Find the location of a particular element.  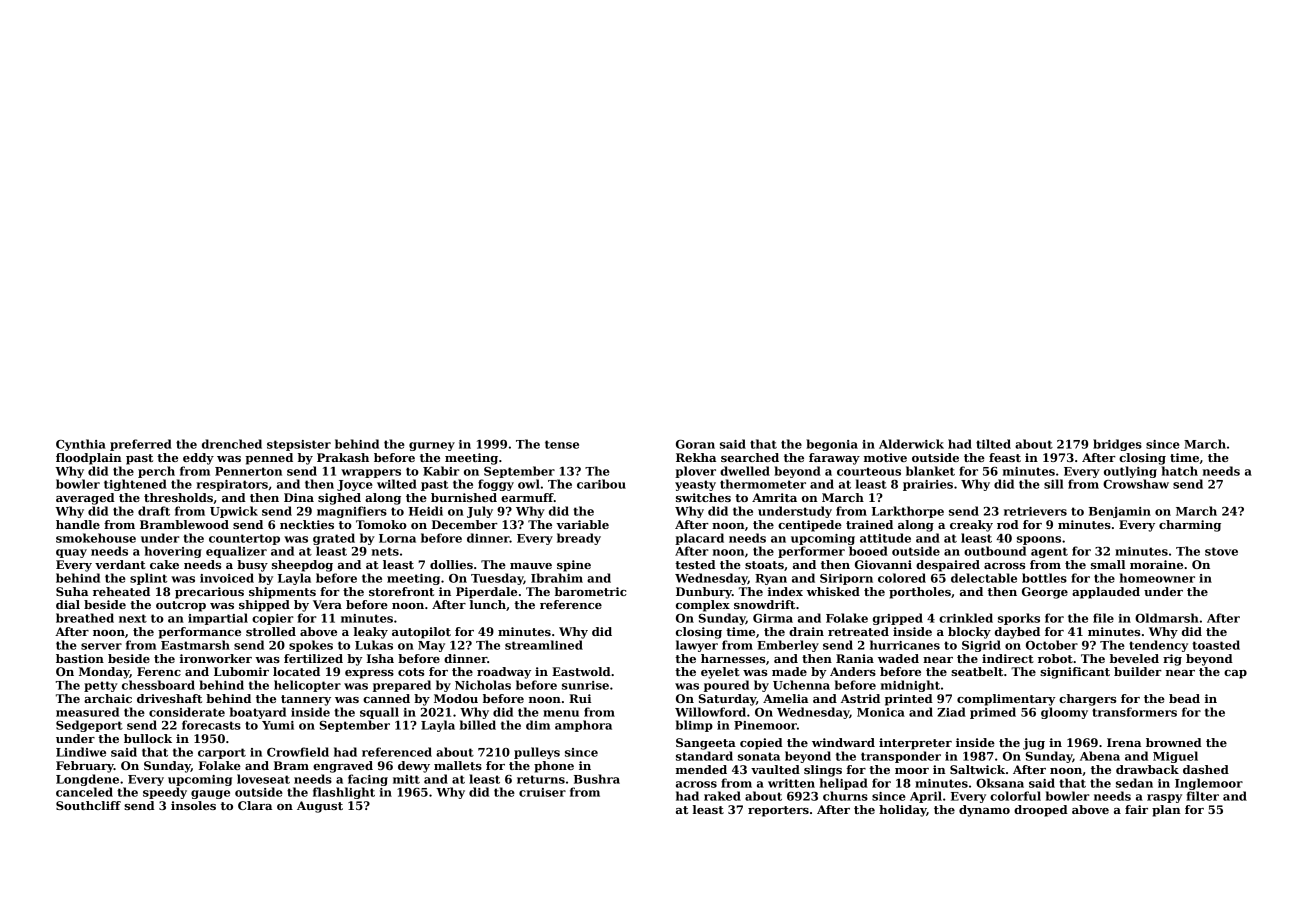

drenched is located at coordinates (232, 444).
